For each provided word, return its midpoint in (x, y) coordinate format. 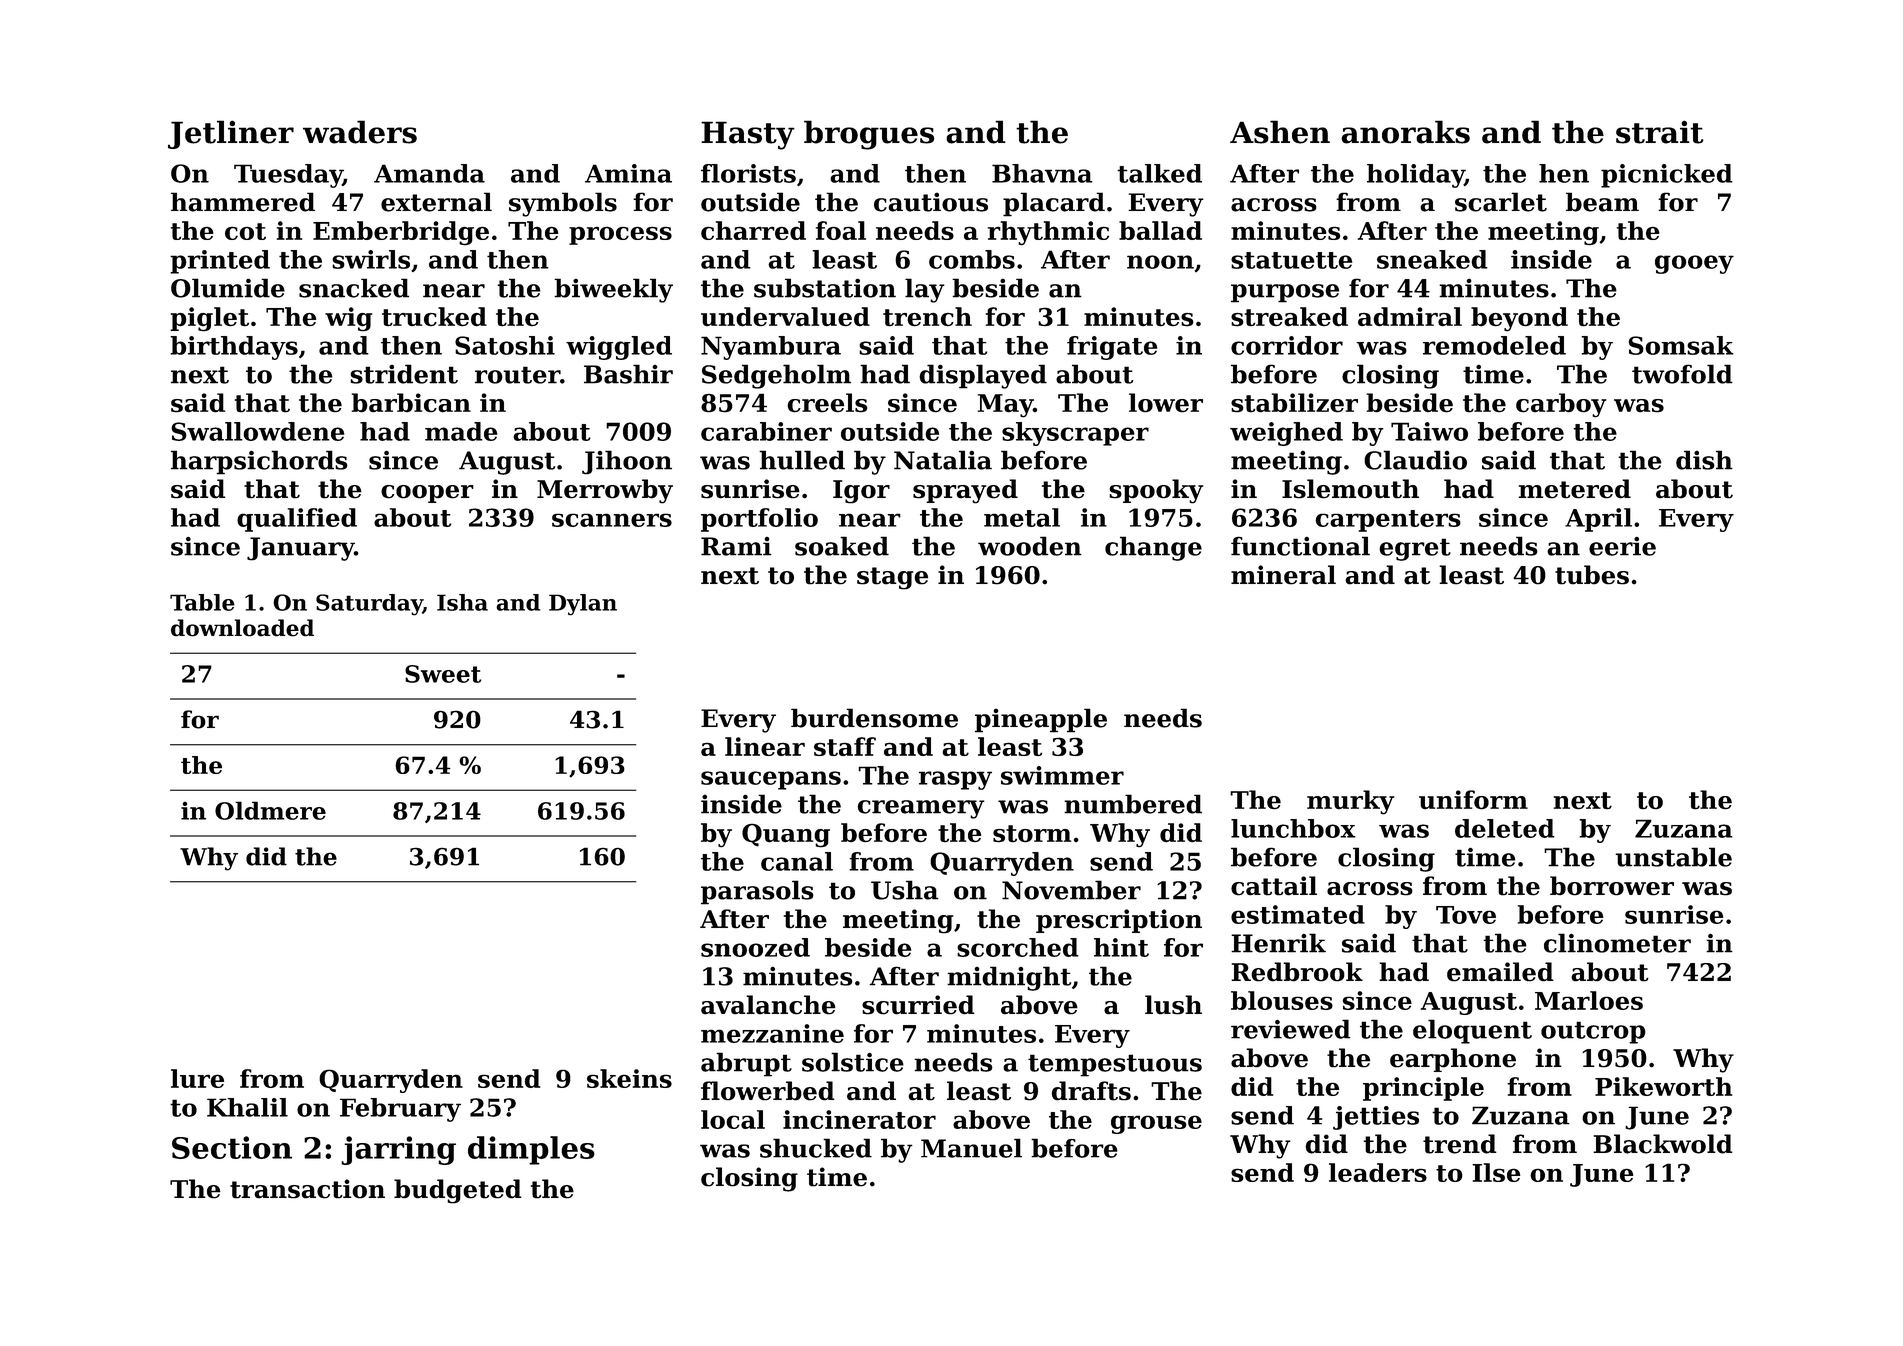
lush (1173, 1005)
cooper (427, 494)
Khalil (247, 1107)
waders (360, 132)
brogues (869, 135)
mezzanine (772, 1033)
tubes (1592, 575)
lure (197, 1078)
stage (892, 578)
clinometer (1617, 943)
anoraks (1405, 132)
